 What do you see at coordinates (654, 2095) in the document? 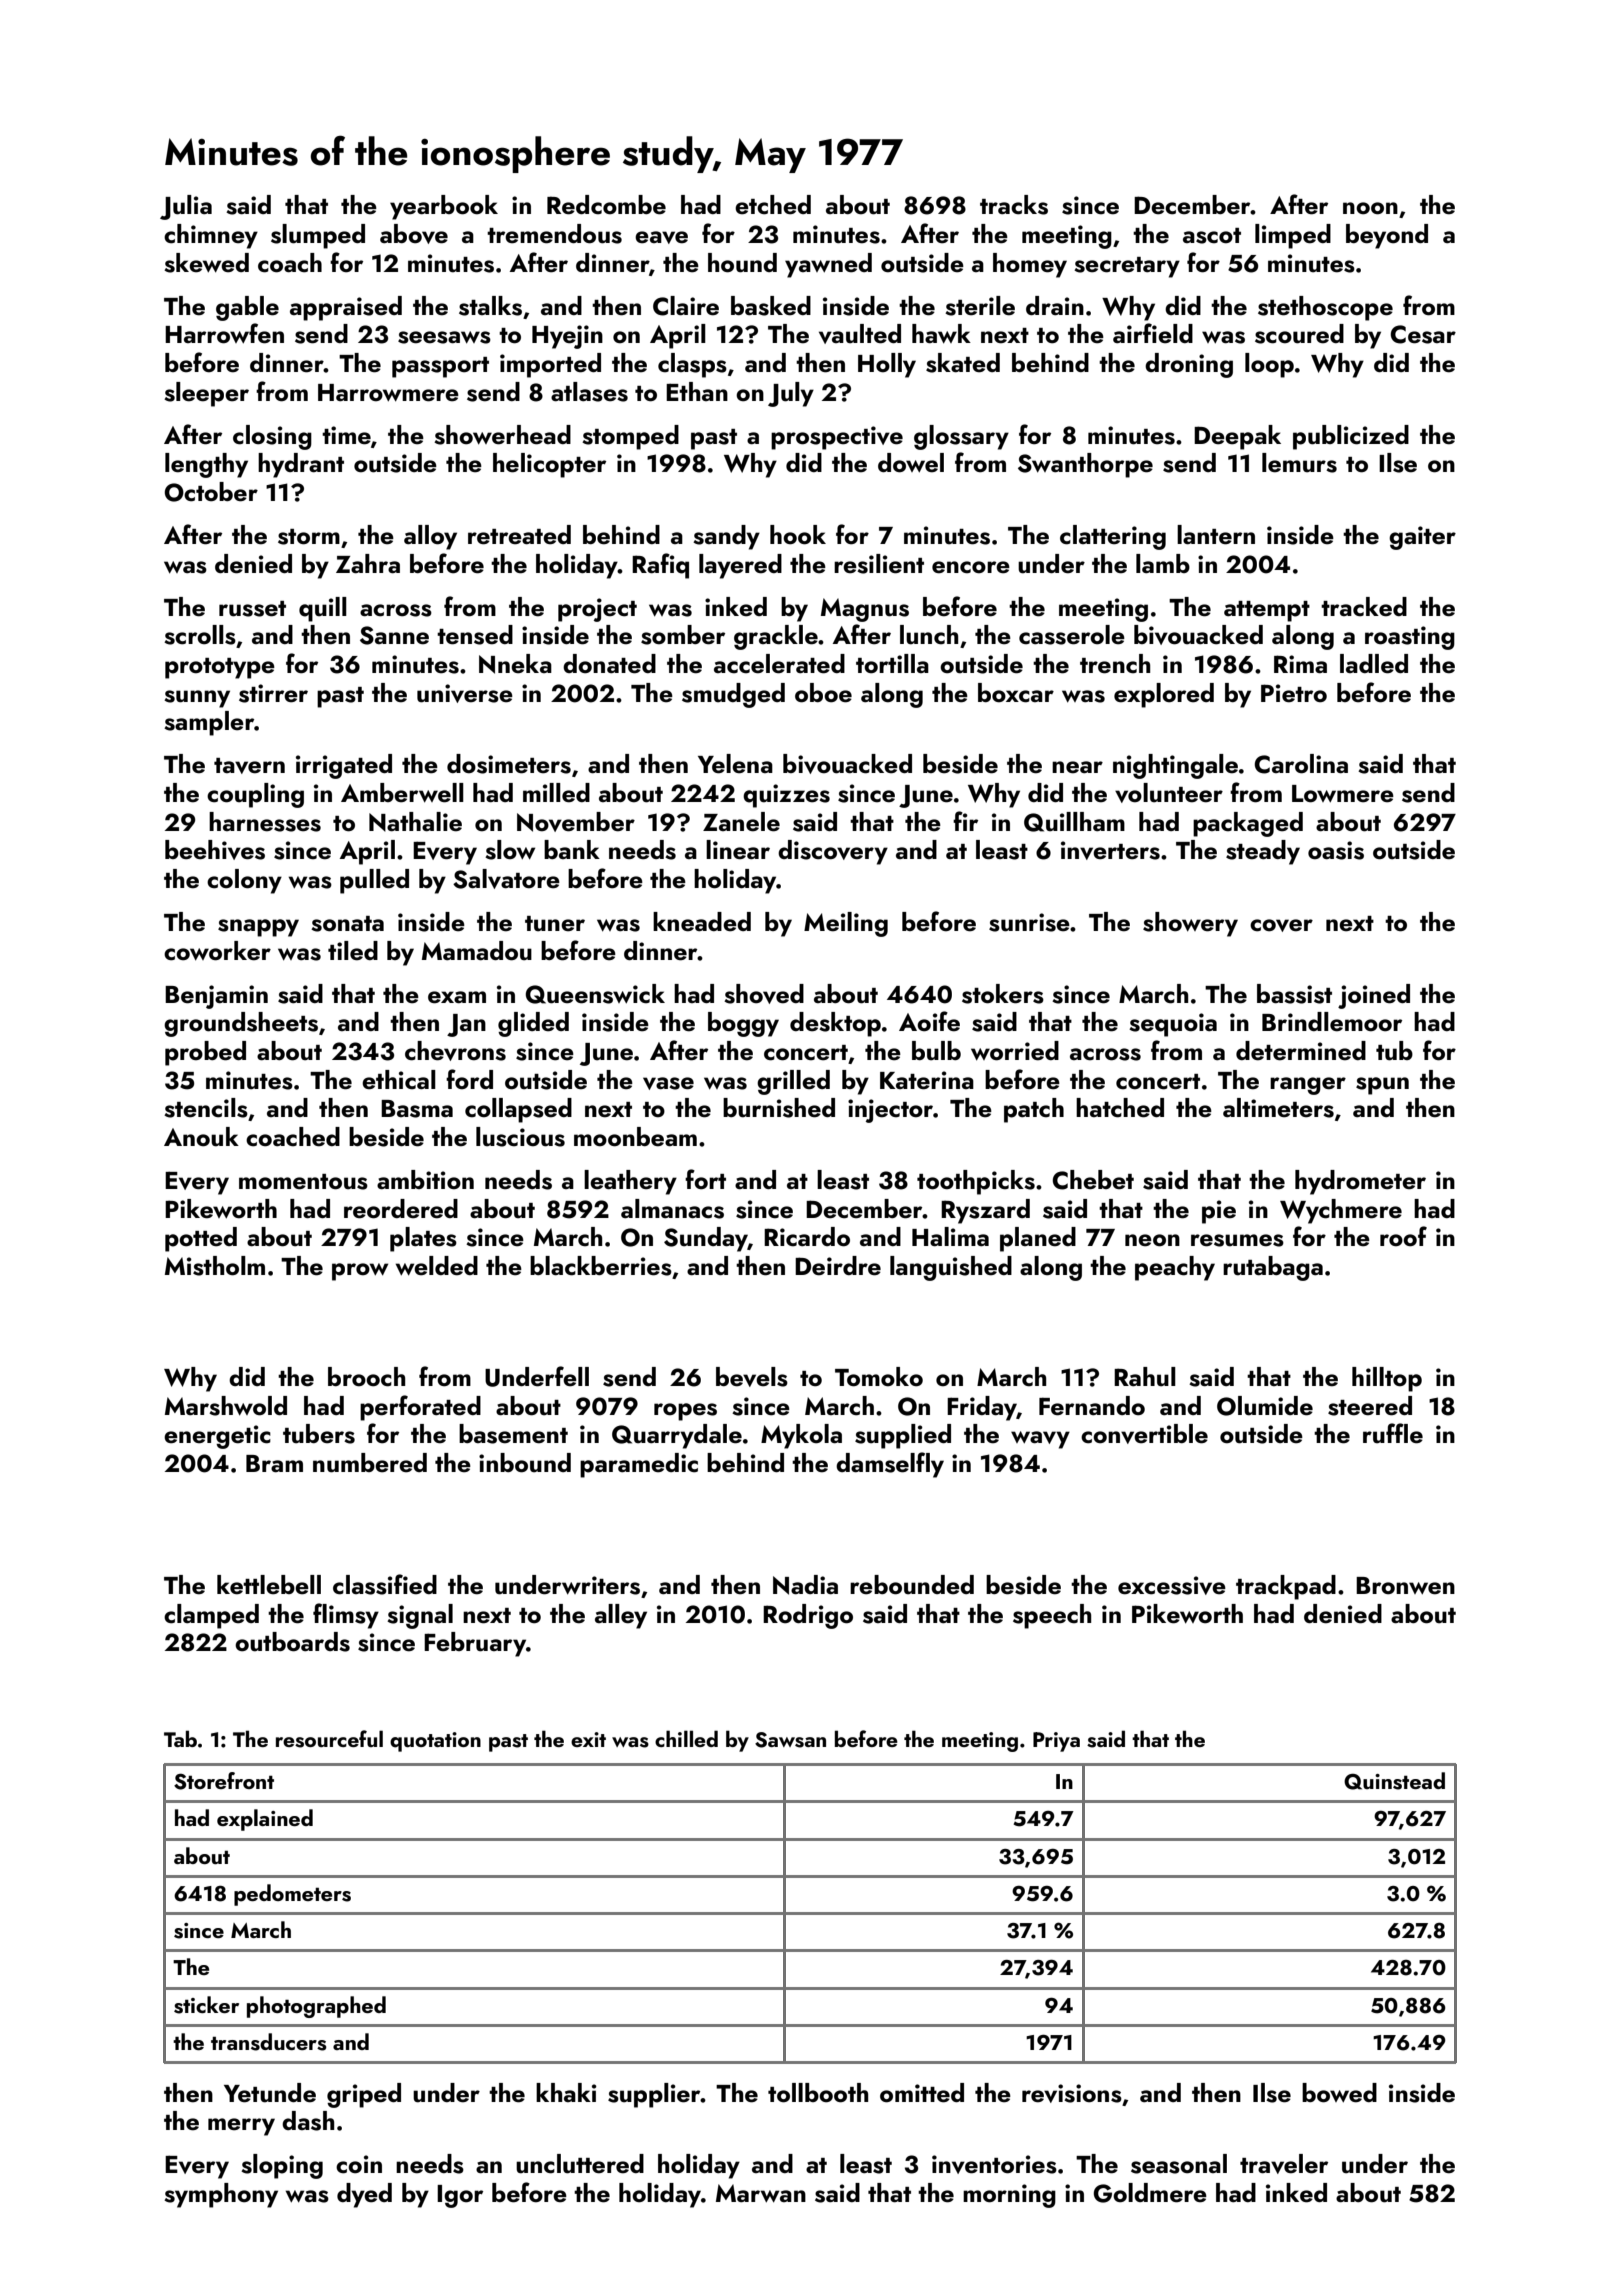
I see `supplier` at bounding box center [654, 2095].
